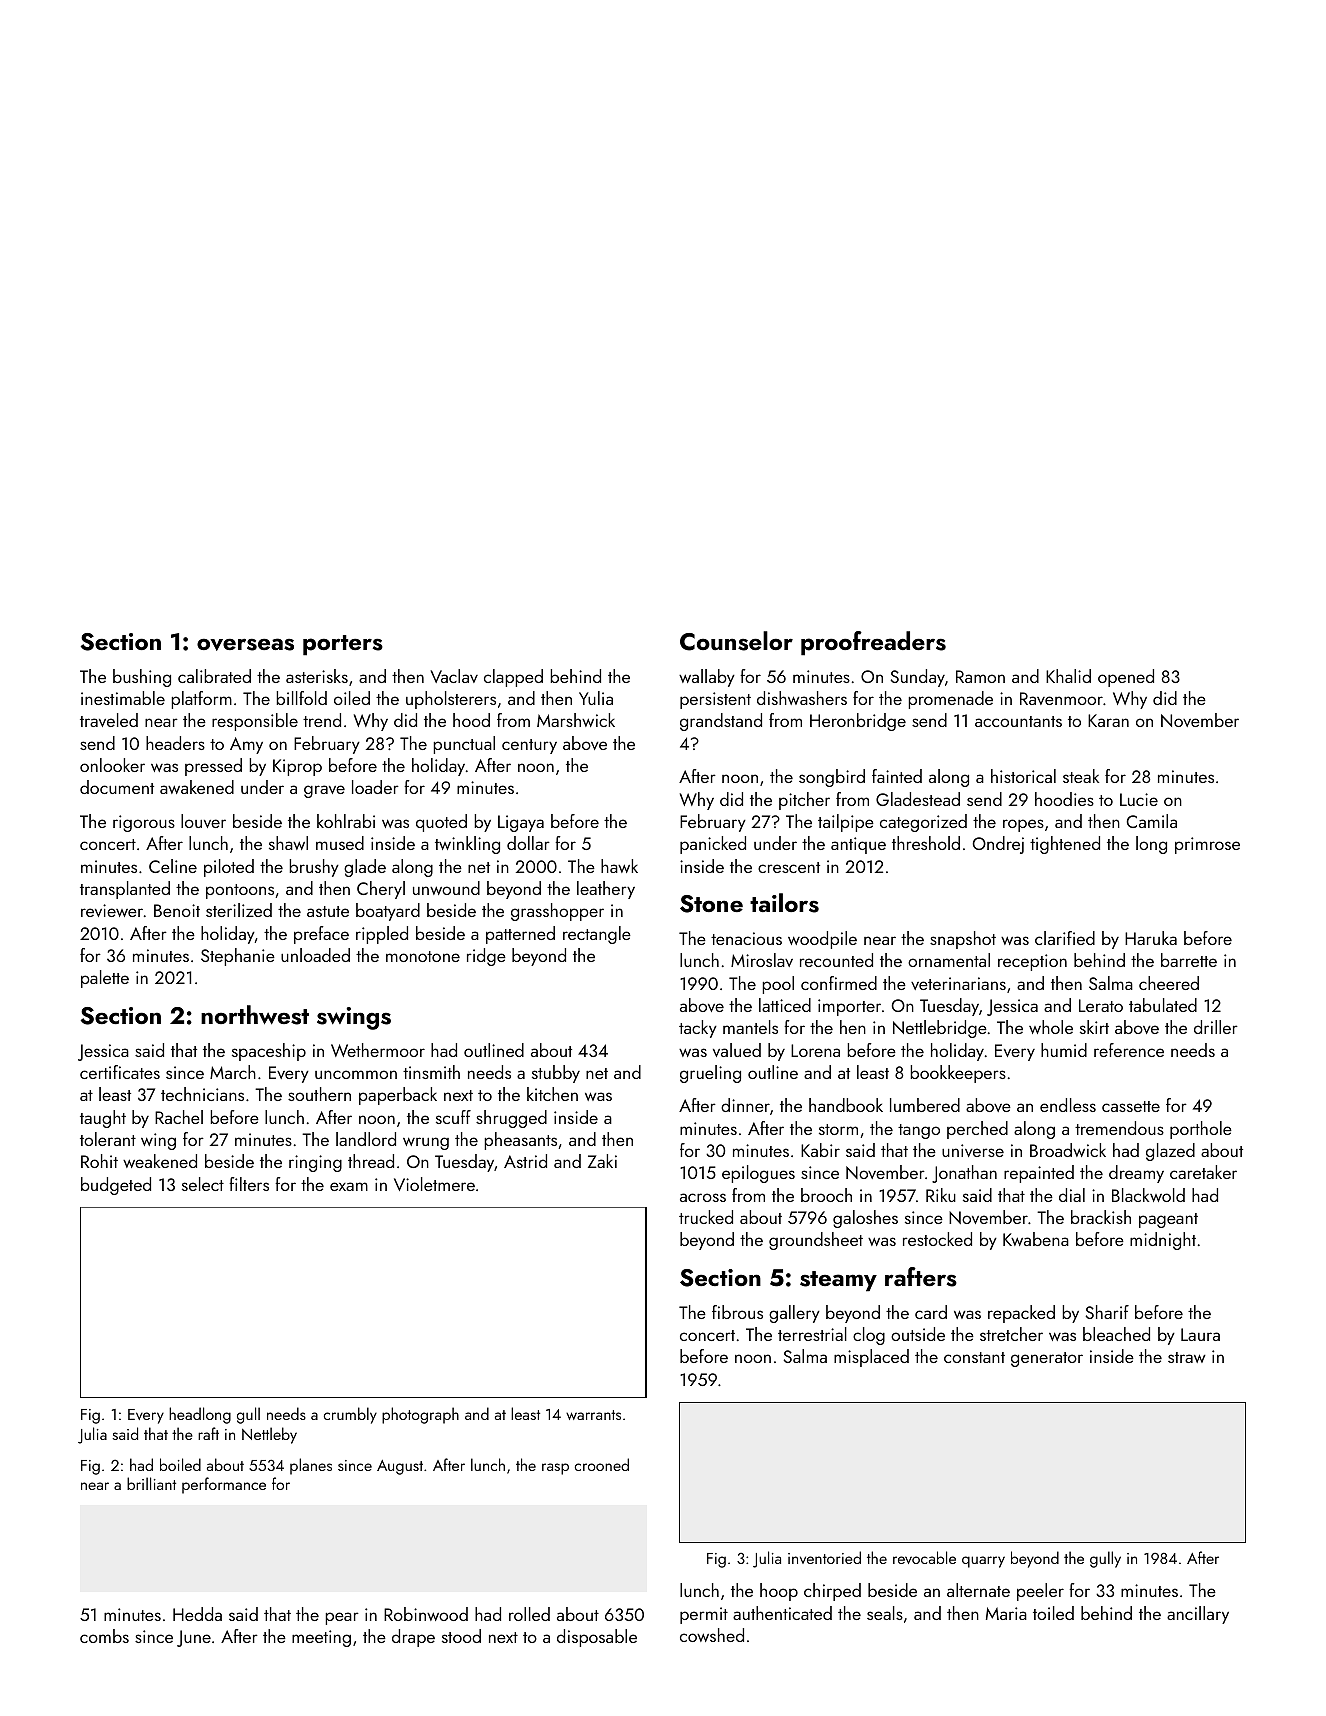 This screenshot has width=1326, height=1716. I want to click on opened, so click(1126, 678).
